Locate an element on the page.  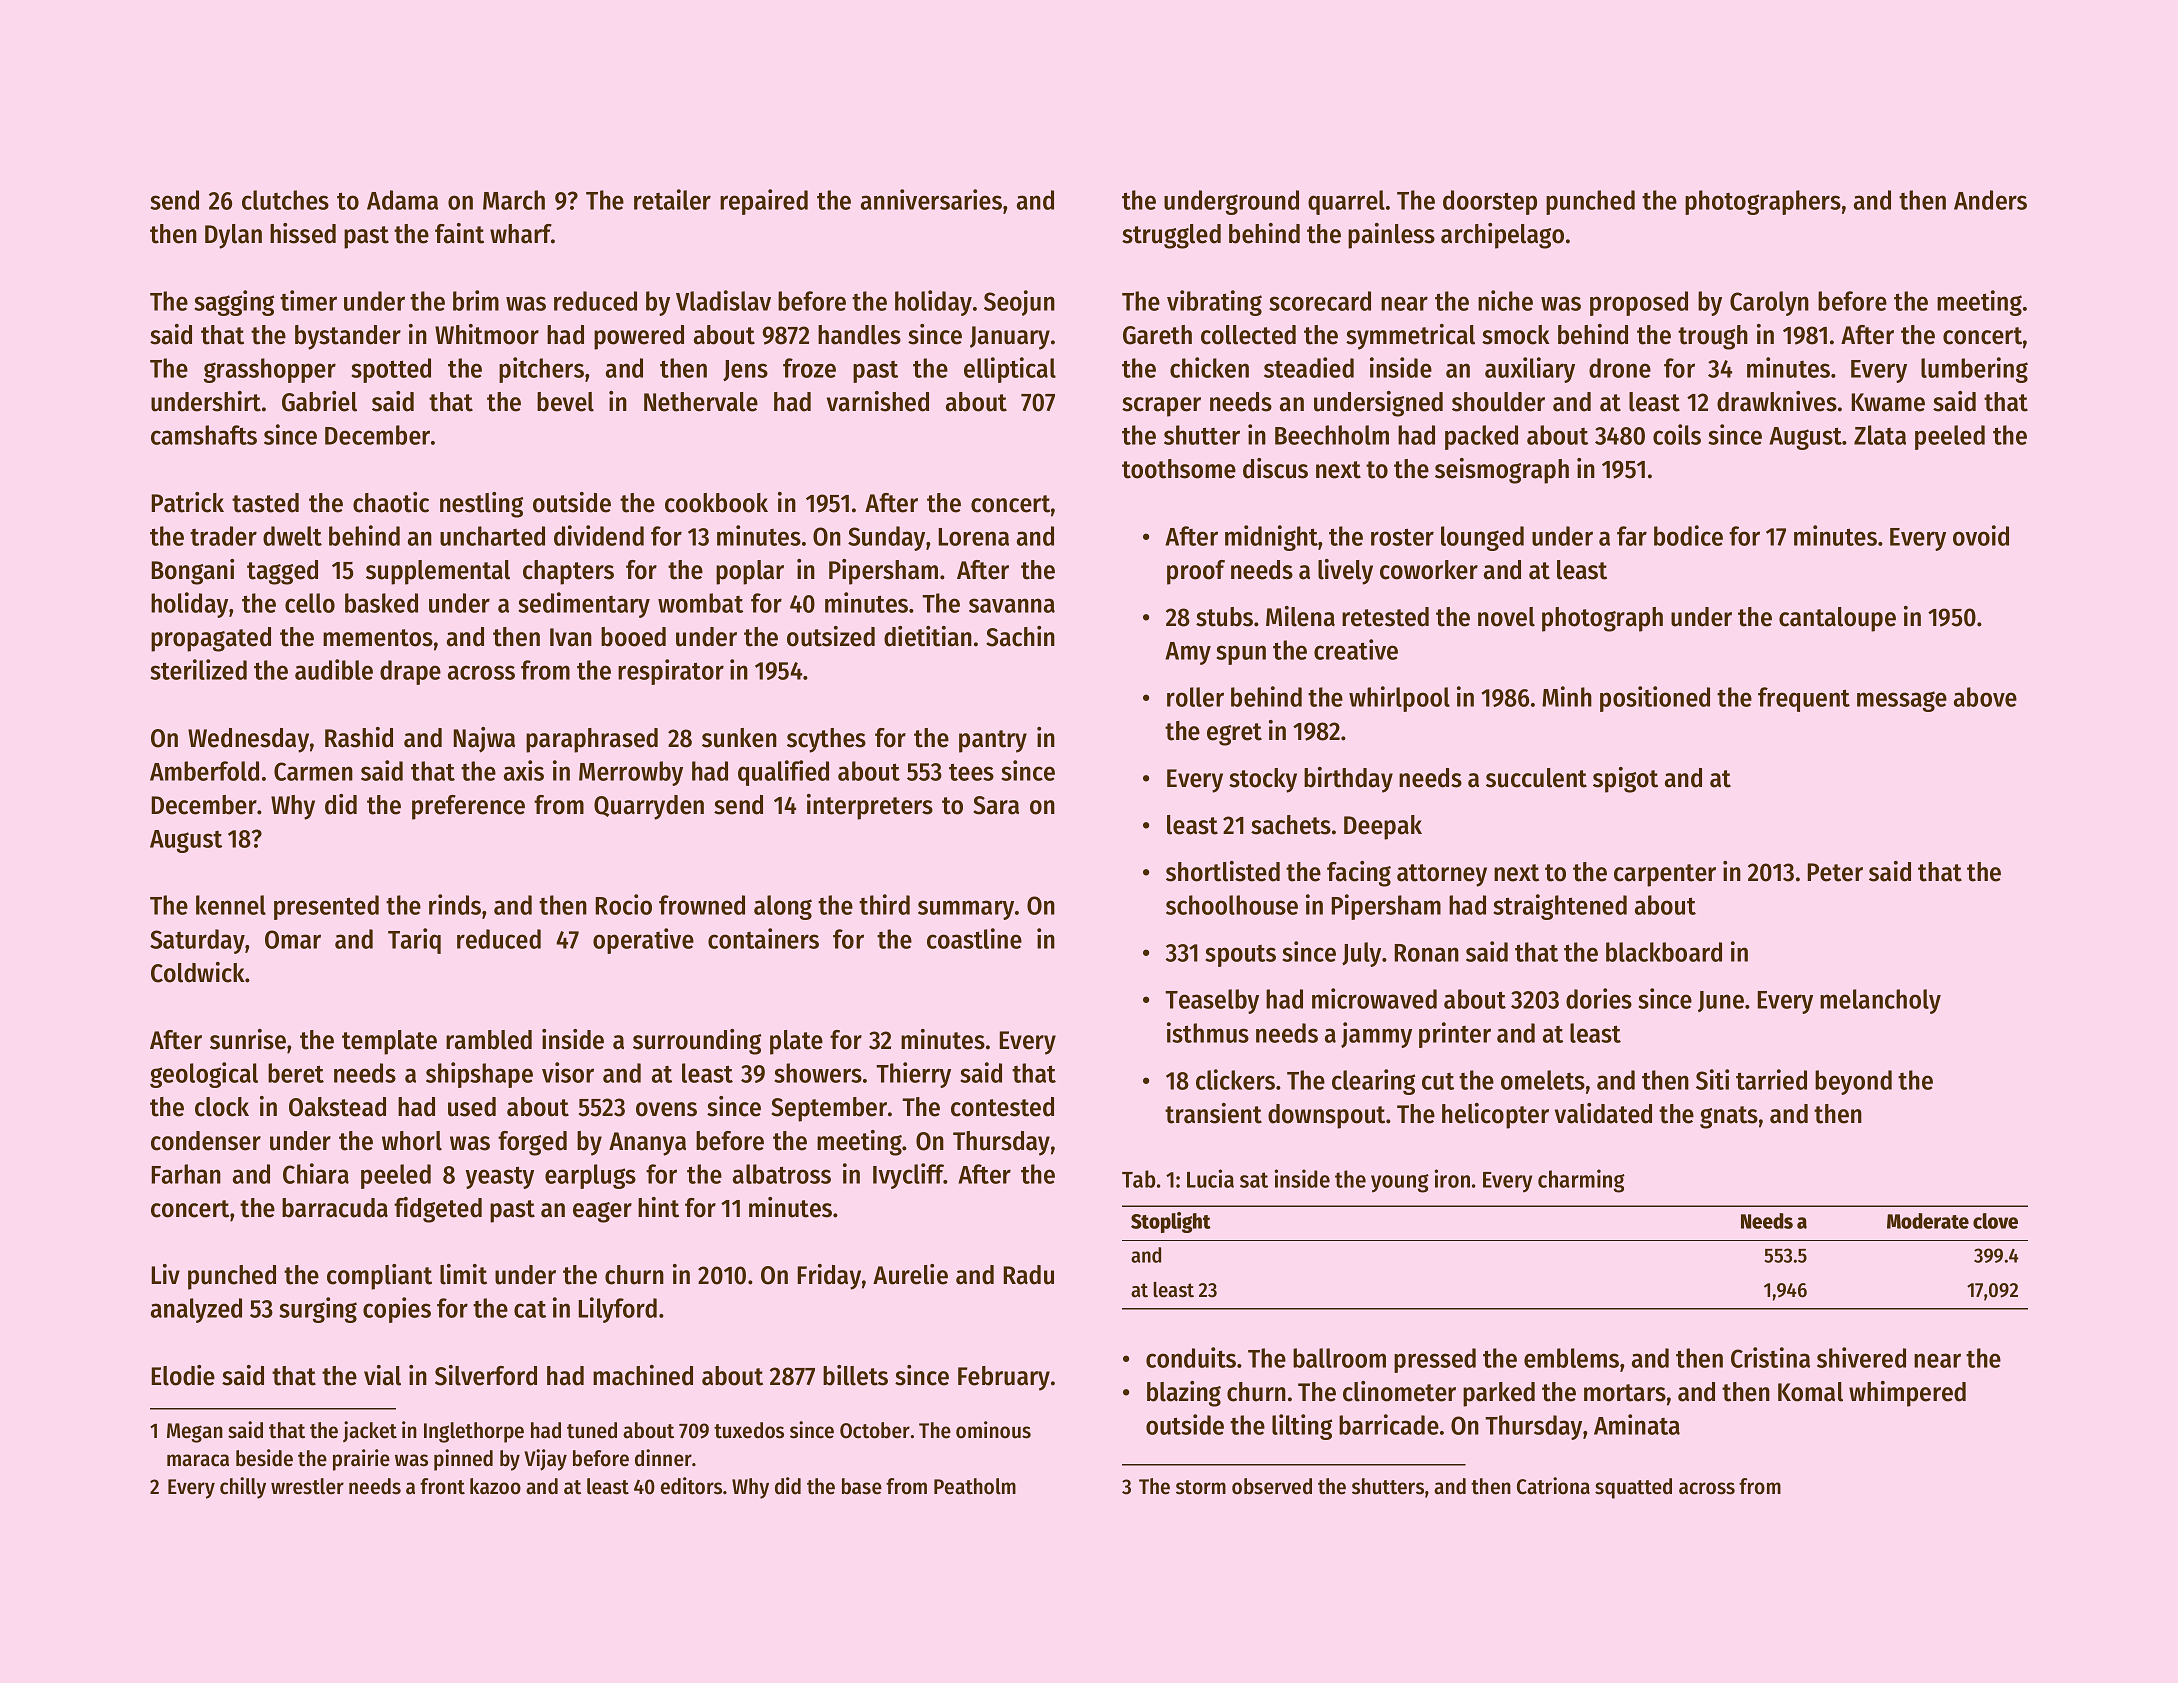
March is located at coordinates (514, 200).
